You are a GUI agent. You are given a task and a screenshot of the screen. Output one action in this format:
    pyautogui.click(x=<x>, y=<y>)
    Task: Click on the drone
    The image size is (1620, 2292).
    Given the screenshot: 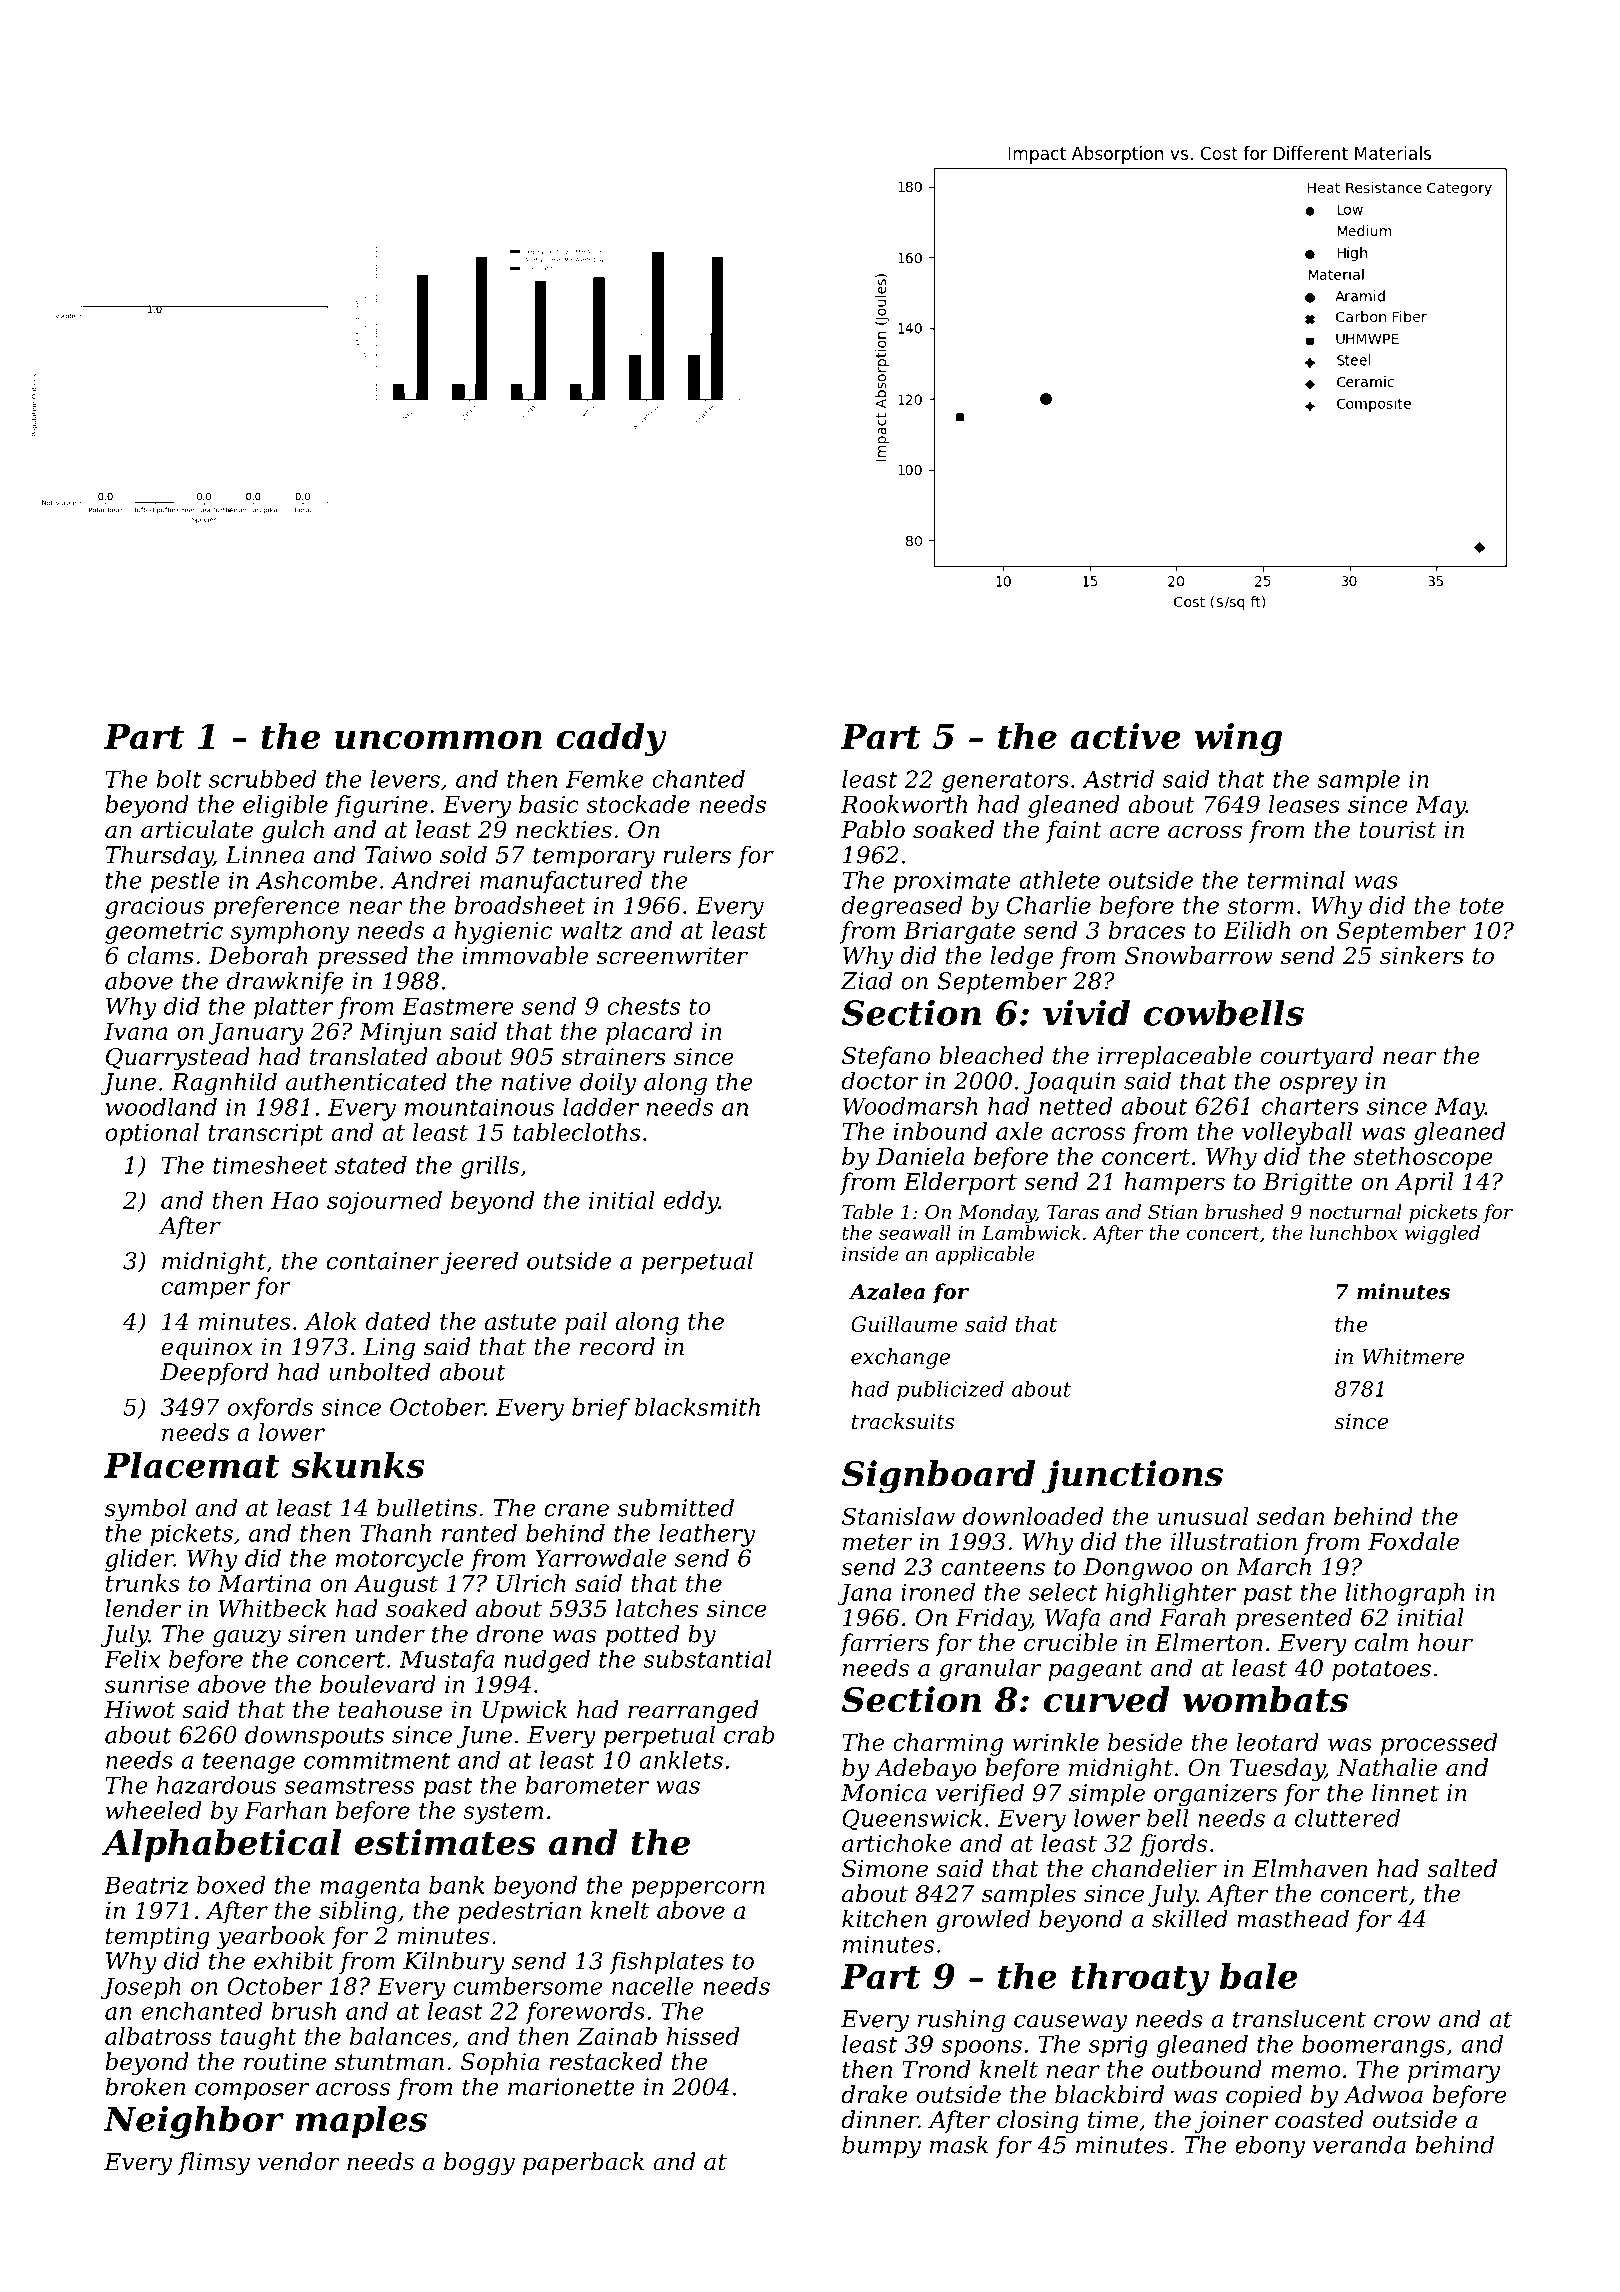 What is the action you would take?
    pyautogui.click(x=510, y=1633)
